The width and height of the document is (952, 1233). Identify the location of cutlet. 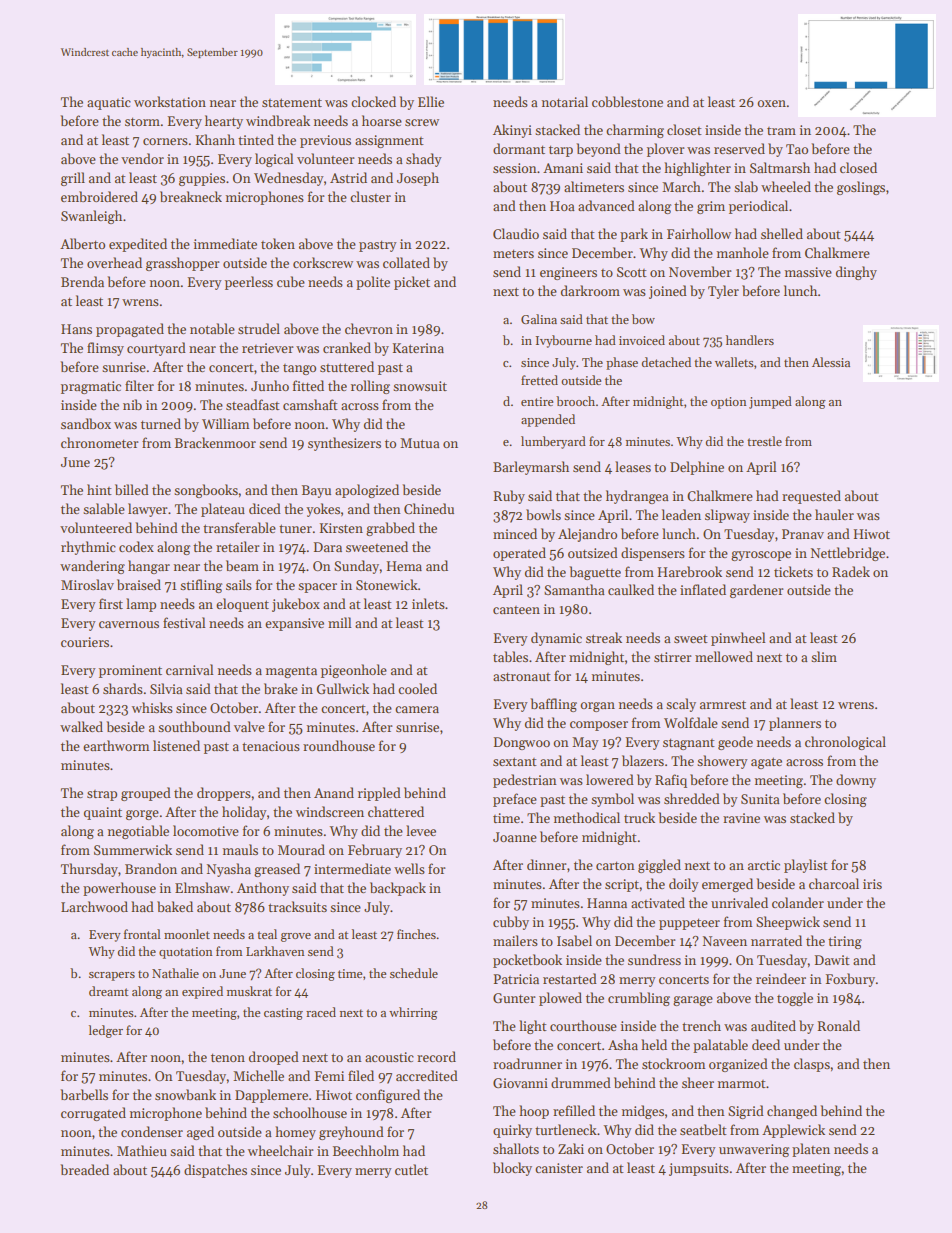
(411, 1169).
